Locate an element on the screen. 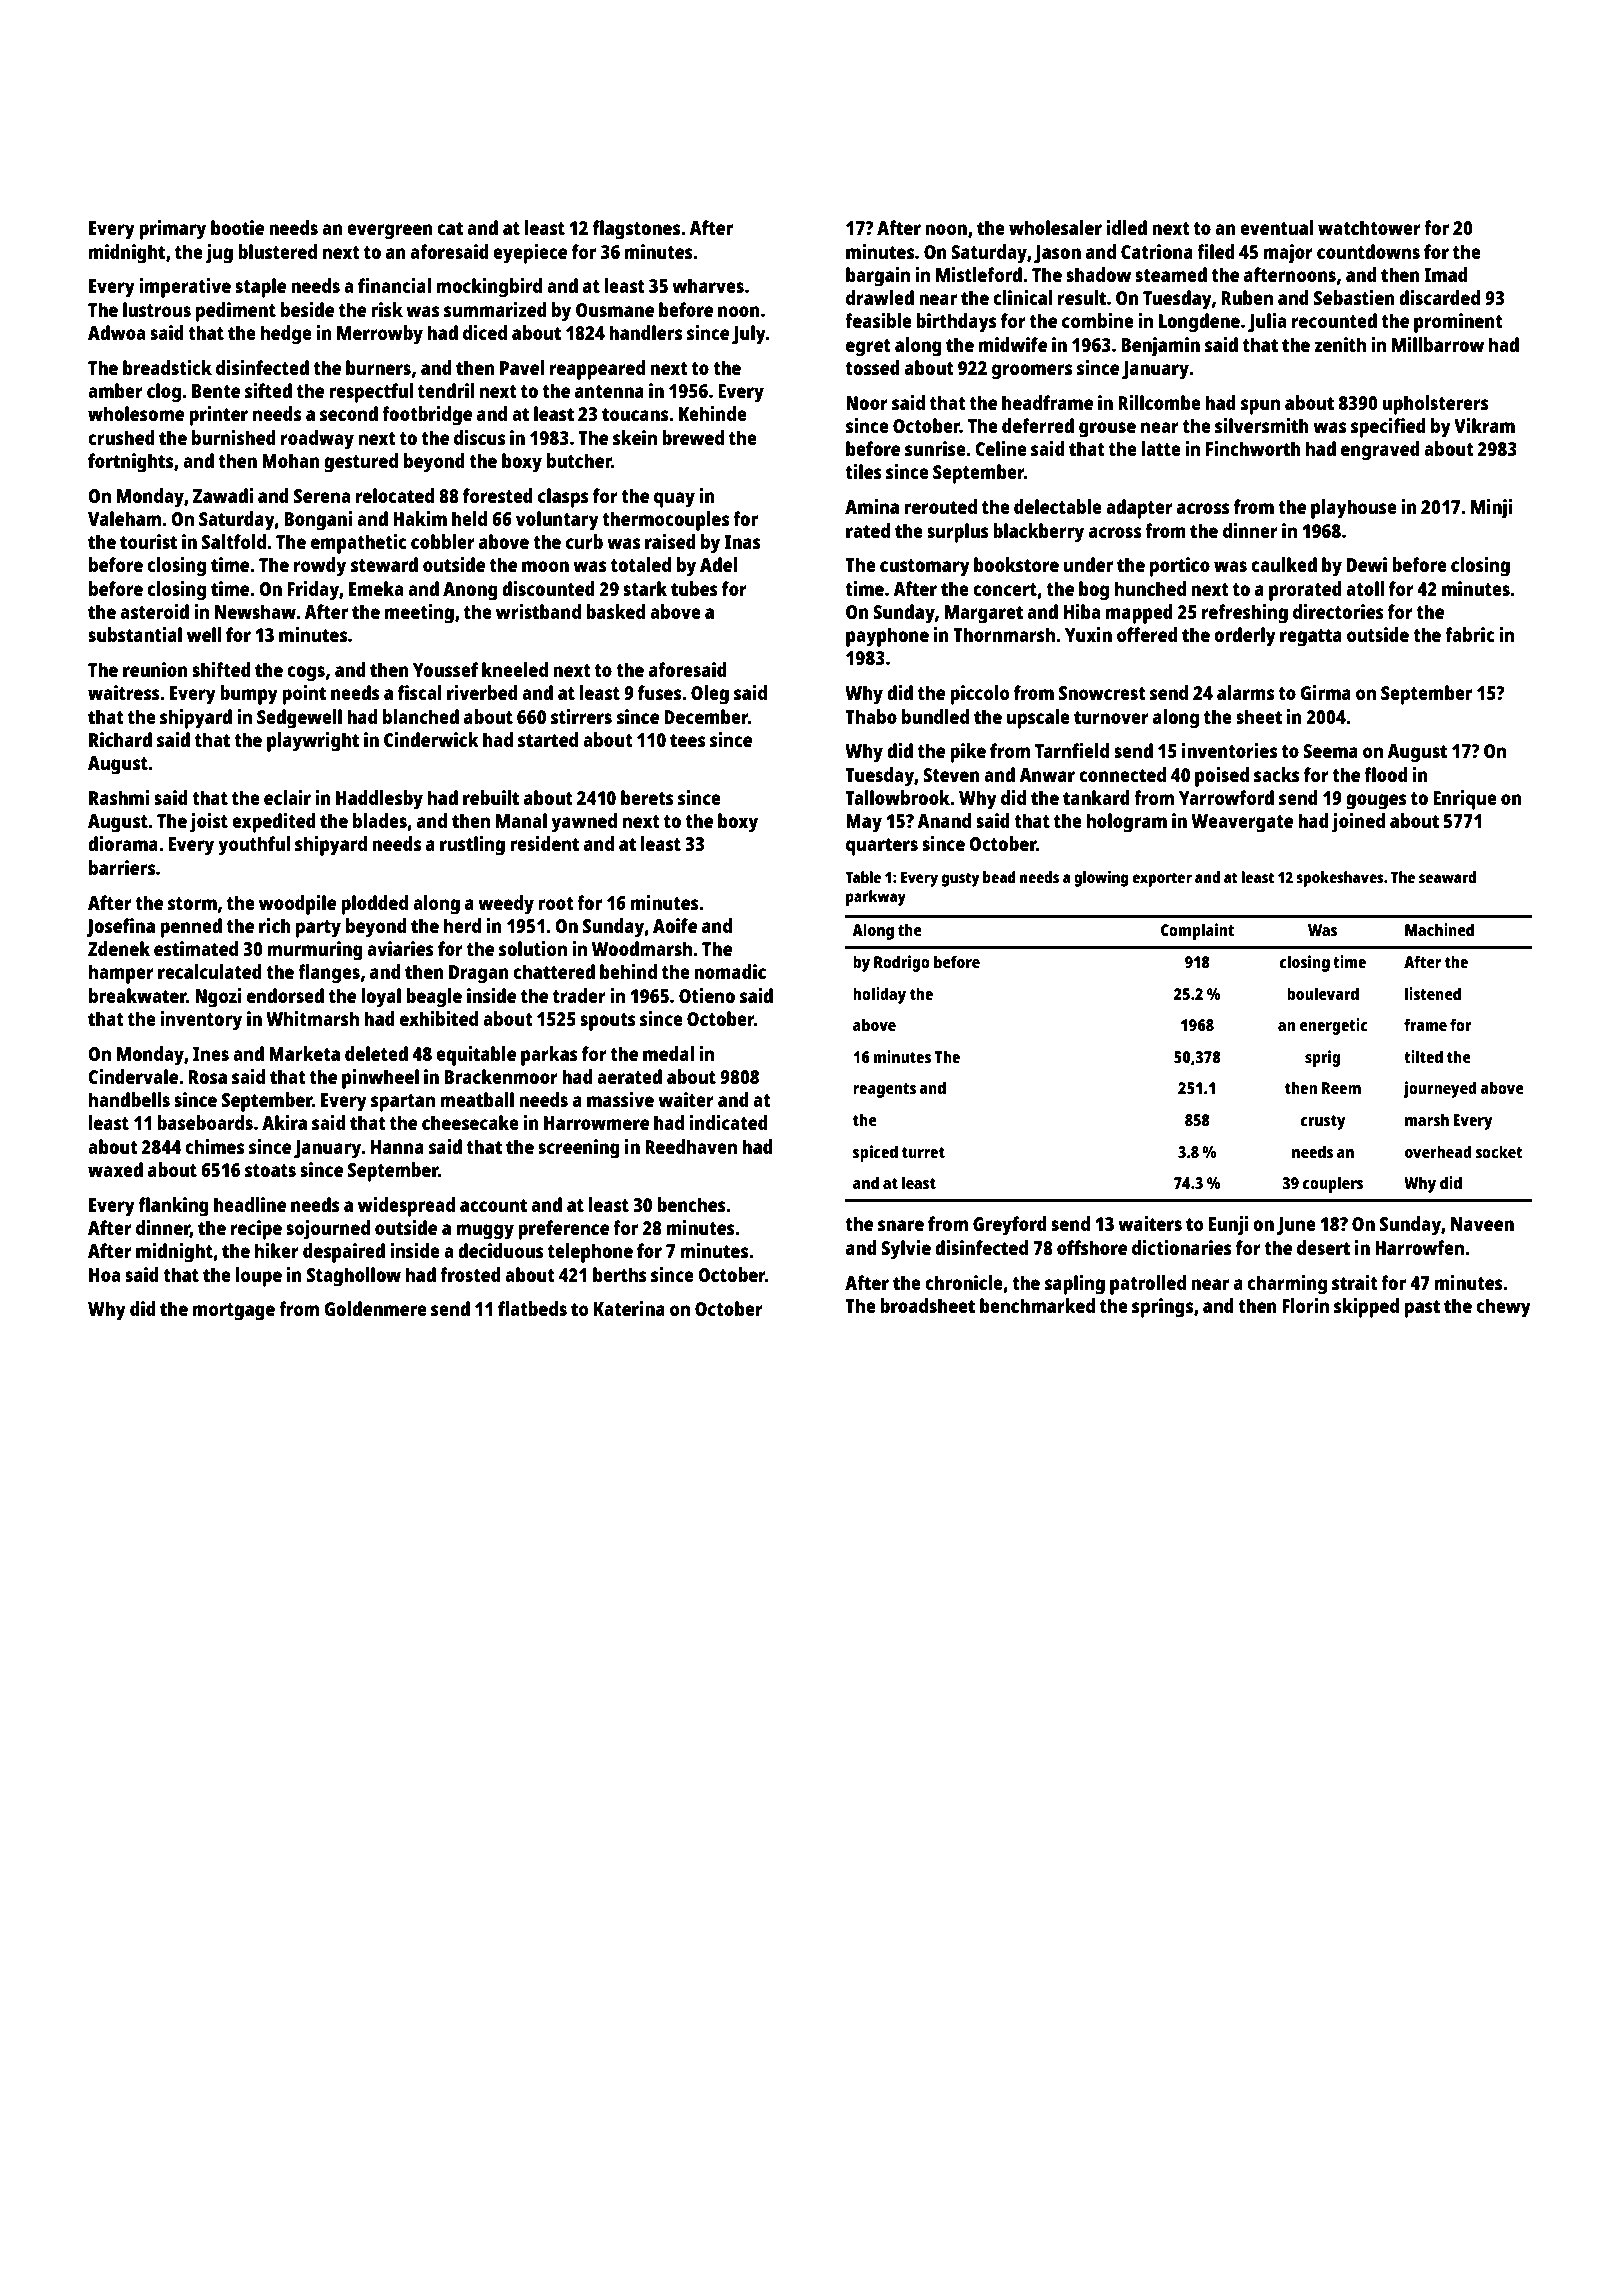 The width and height of the screenshot is (1620, 2292). eclair is located at coordinates (287, 797).
